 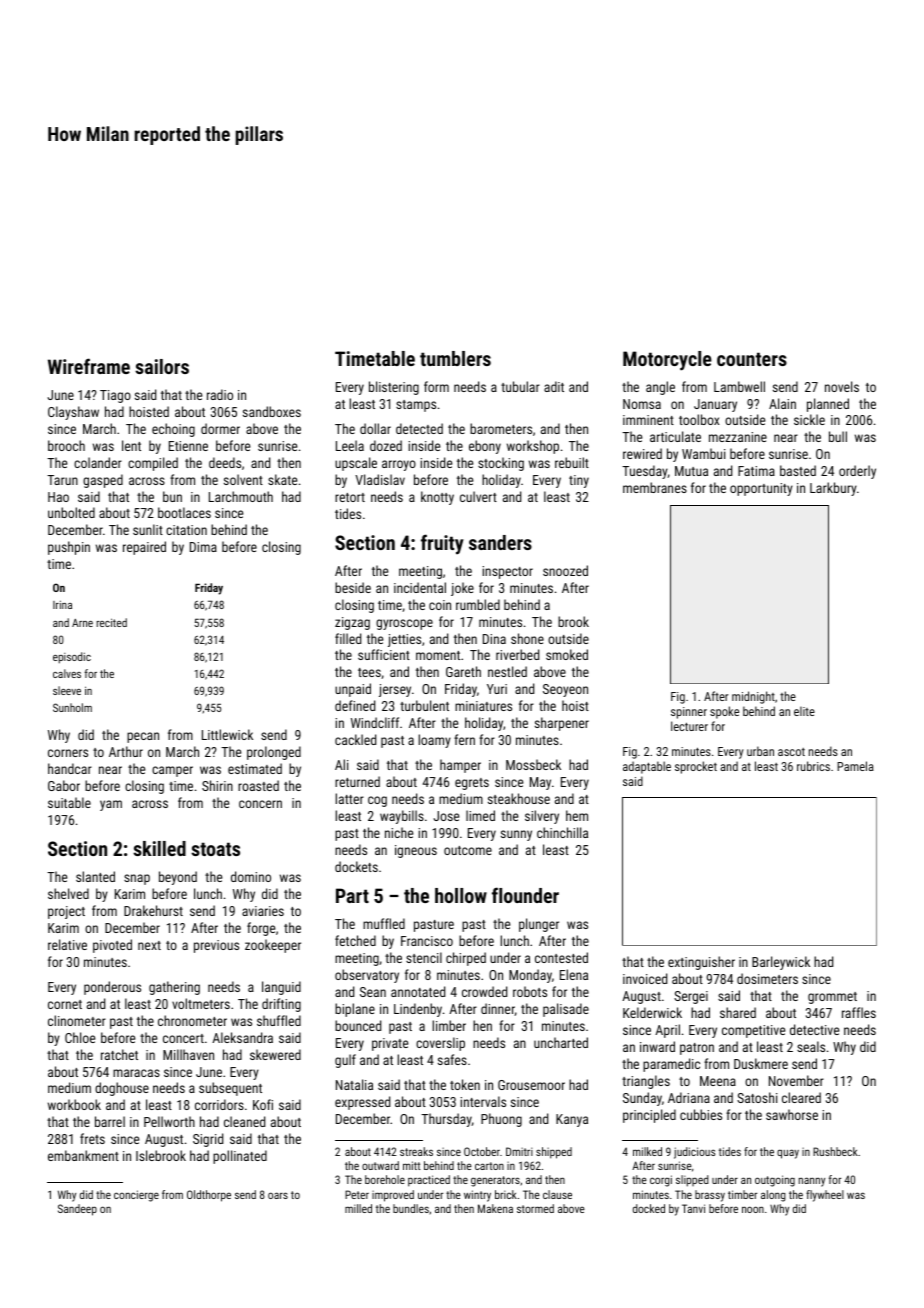 I want to click on novels, so click(x=842, y=386).
